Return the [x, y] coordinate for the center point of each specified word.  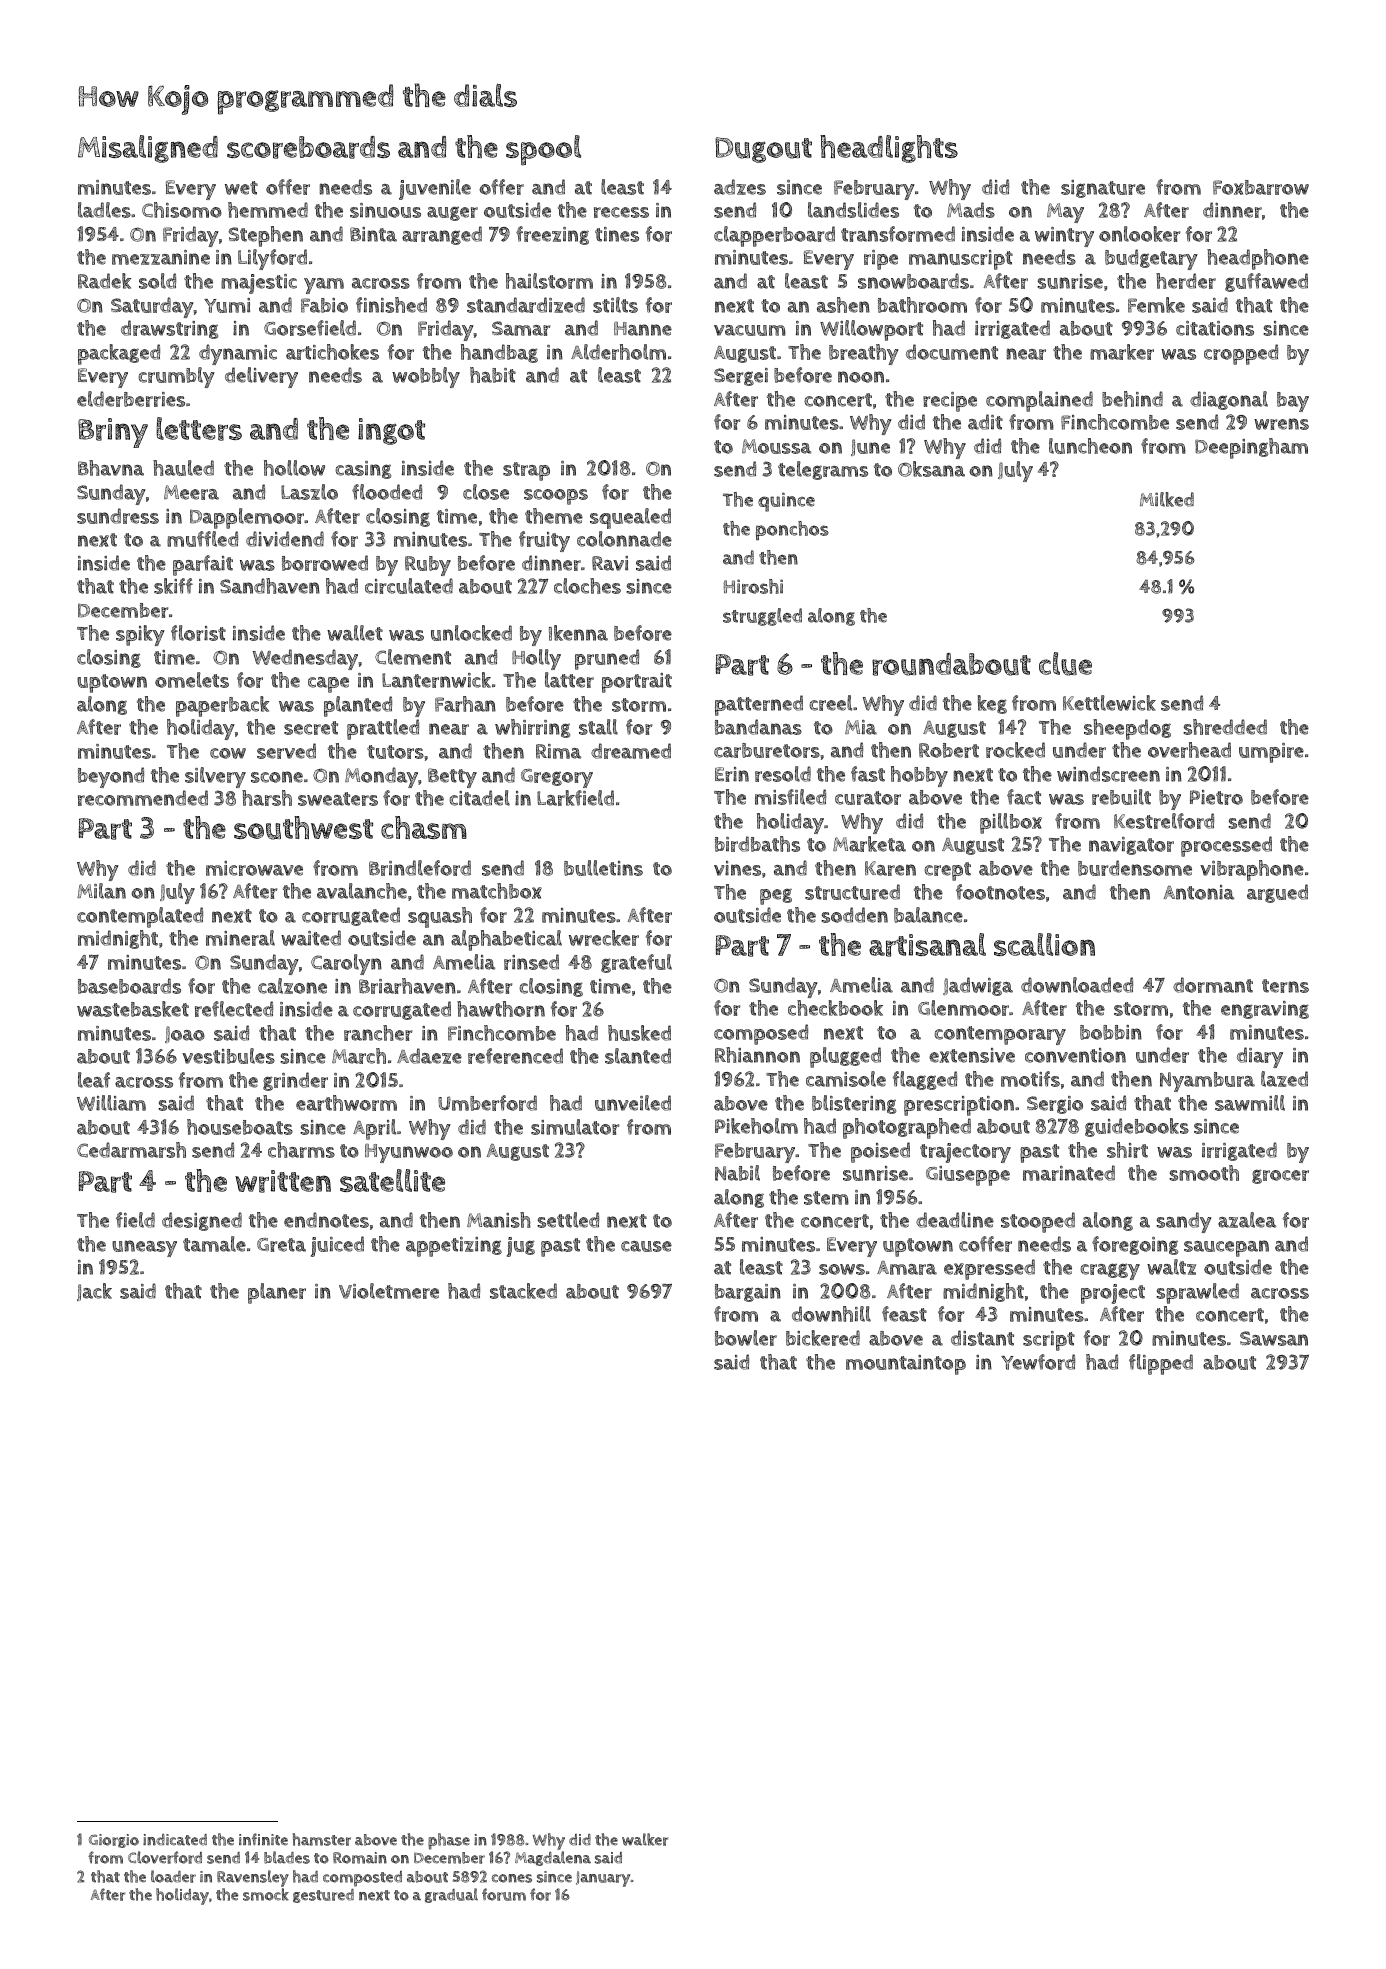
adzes [740, 187]
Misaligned [148, 149]
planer [277, 1293]
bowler [746, 1338]
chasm [424, 827]
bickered [823, 1338]
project [1113, 1294]
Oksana [931, 469]
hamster [322, 1839]
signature [1103, 189]
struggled [762, 617]
